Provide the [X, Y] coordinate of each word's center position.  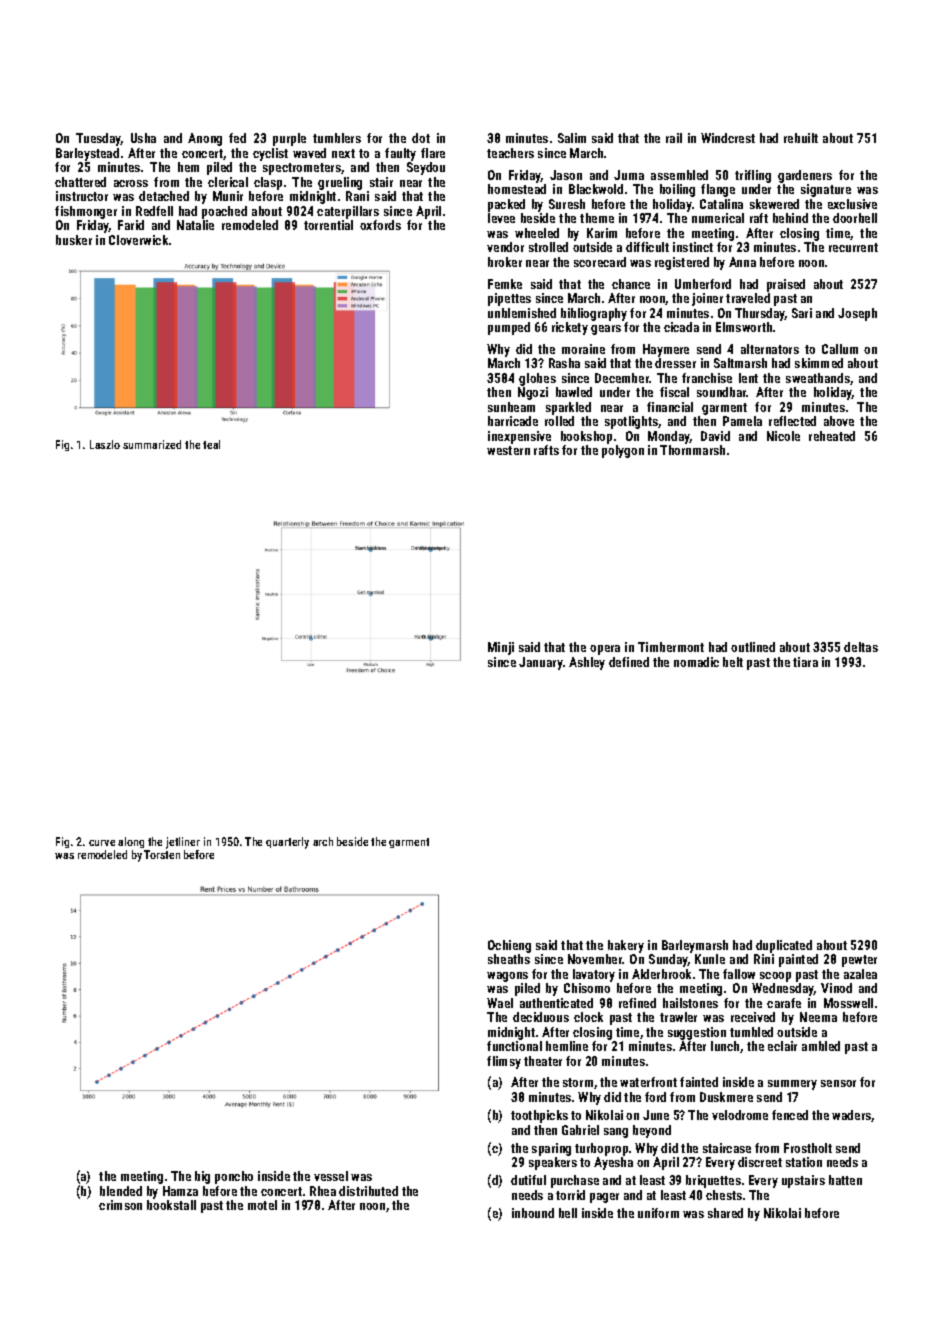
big [202, 1177]
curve [102, 843]
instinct [693, 247]
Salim [572, 138]
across [131, 183]
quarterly [287, 843]
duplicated [784, 946]
